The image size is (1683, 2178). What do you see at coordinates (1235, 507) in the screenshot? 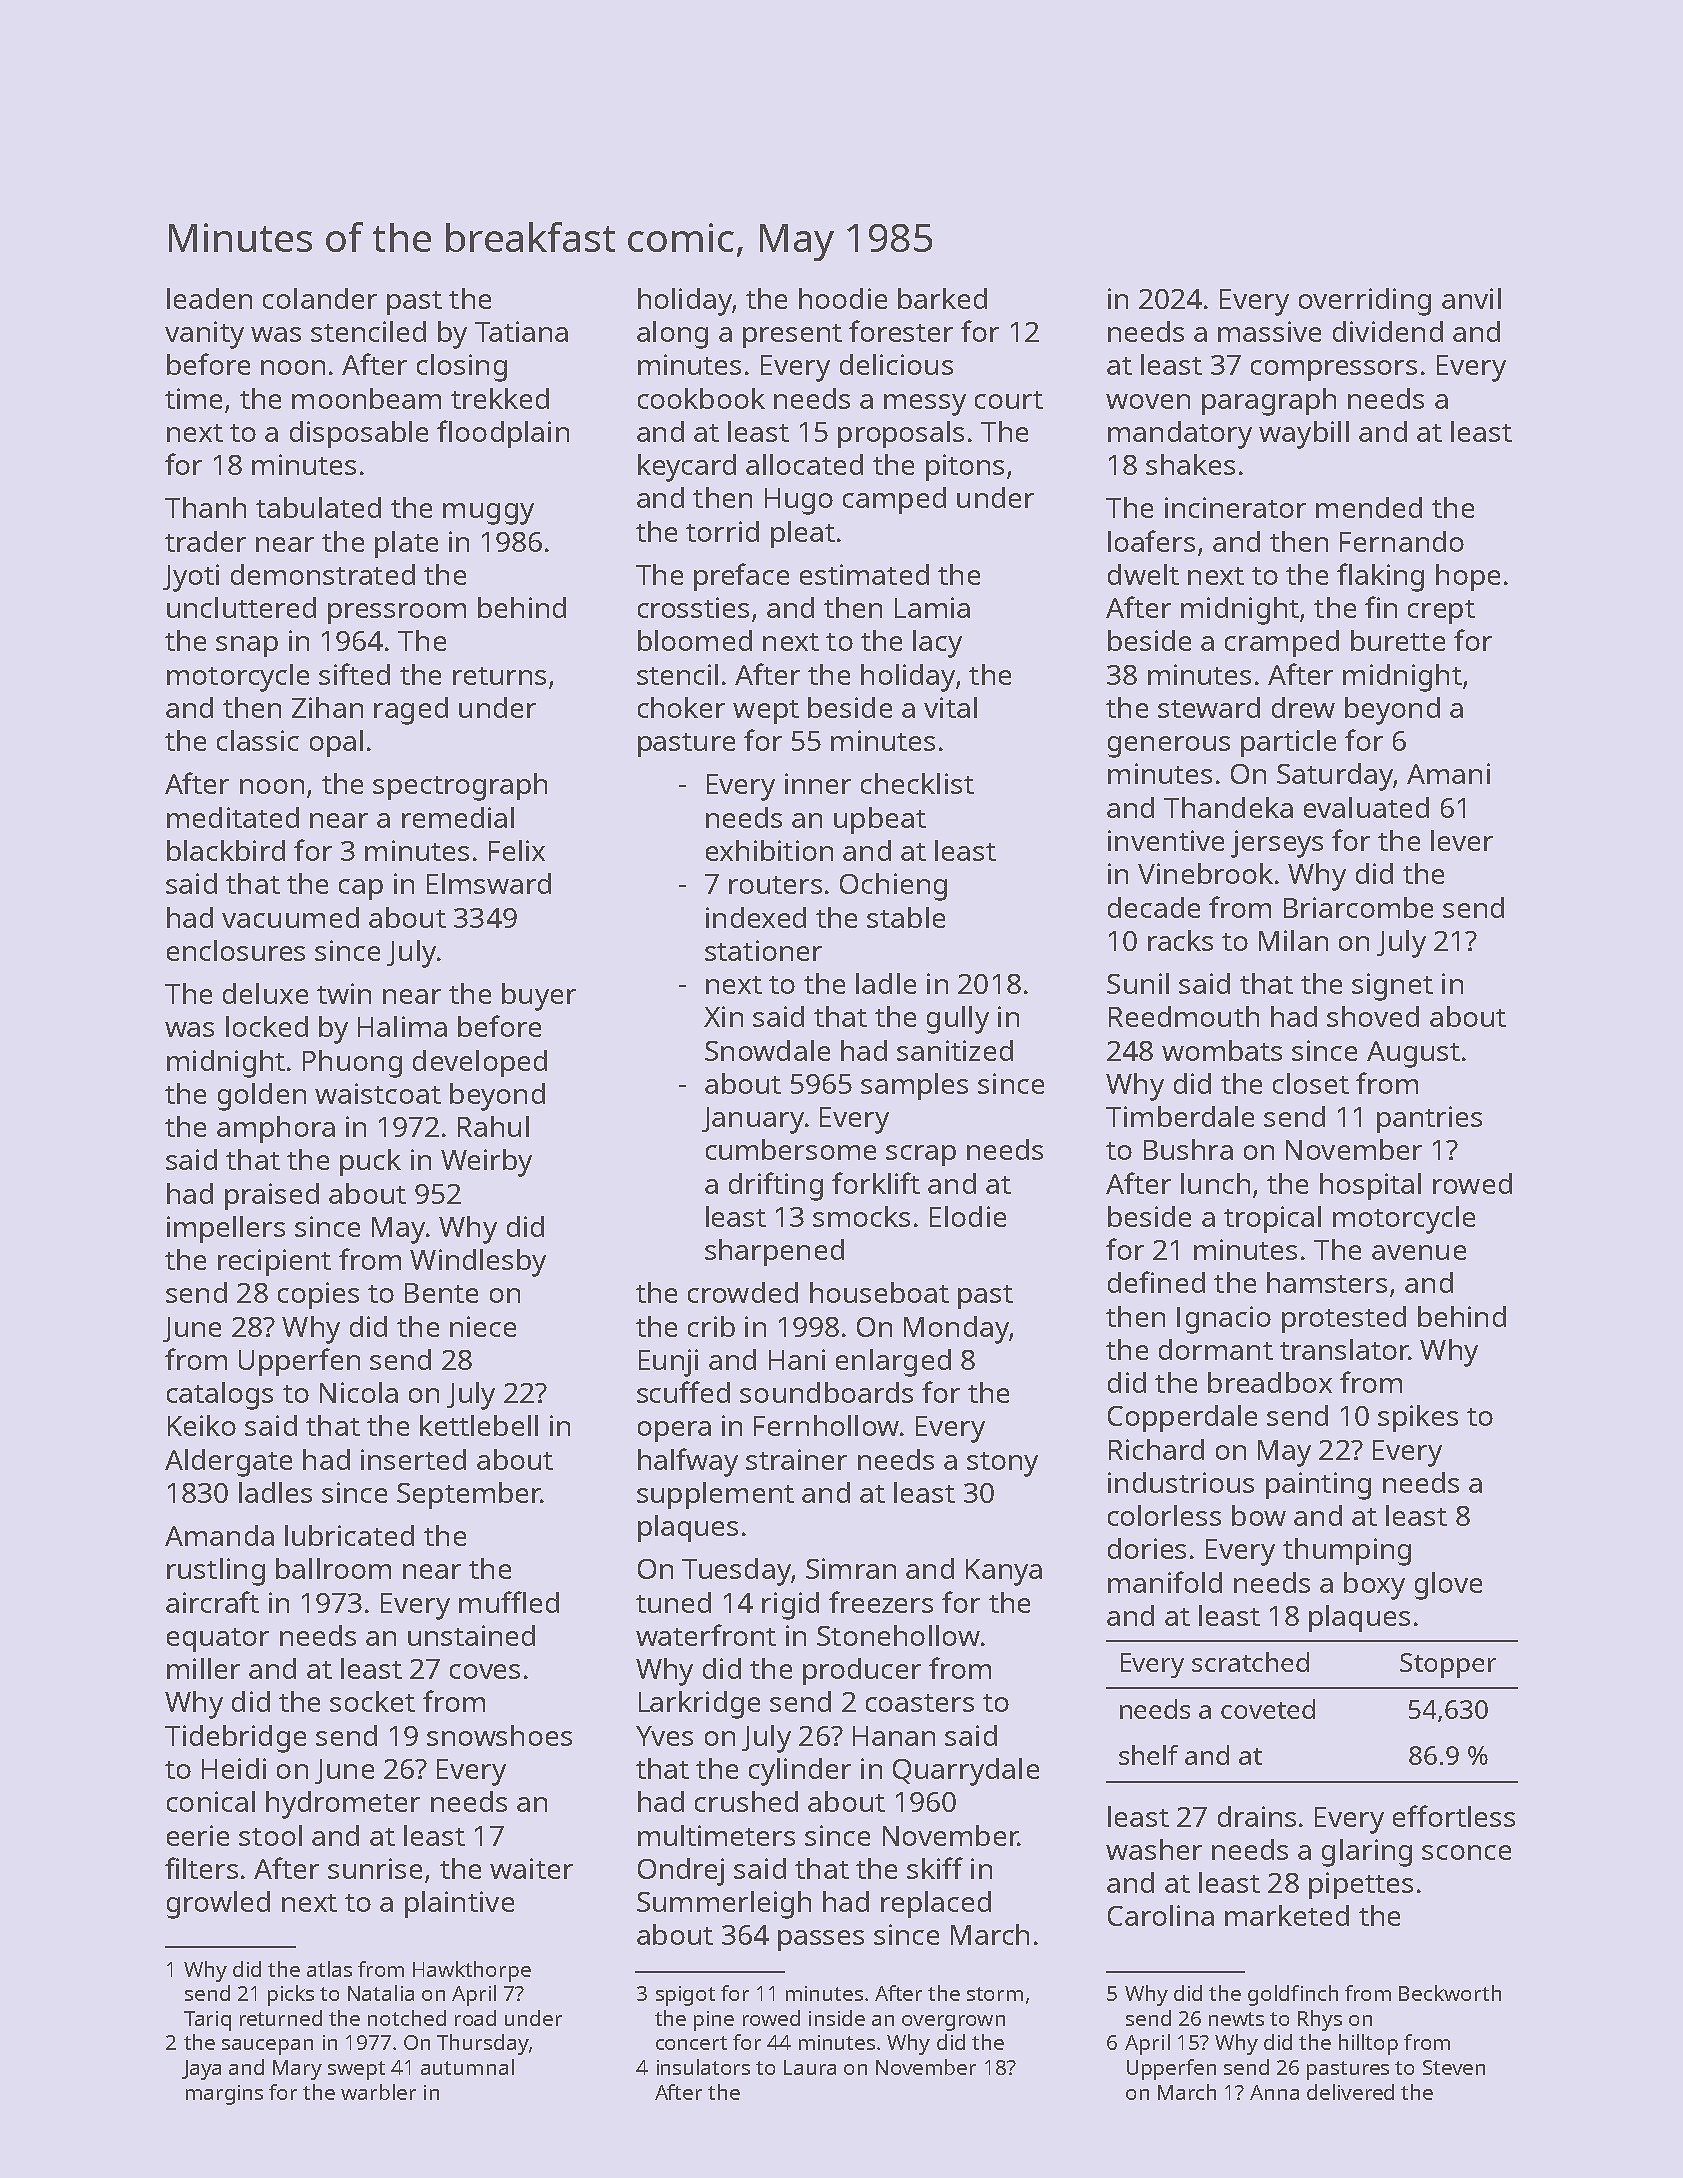
I see `incinerator` at bounding box center [1235, 507].
